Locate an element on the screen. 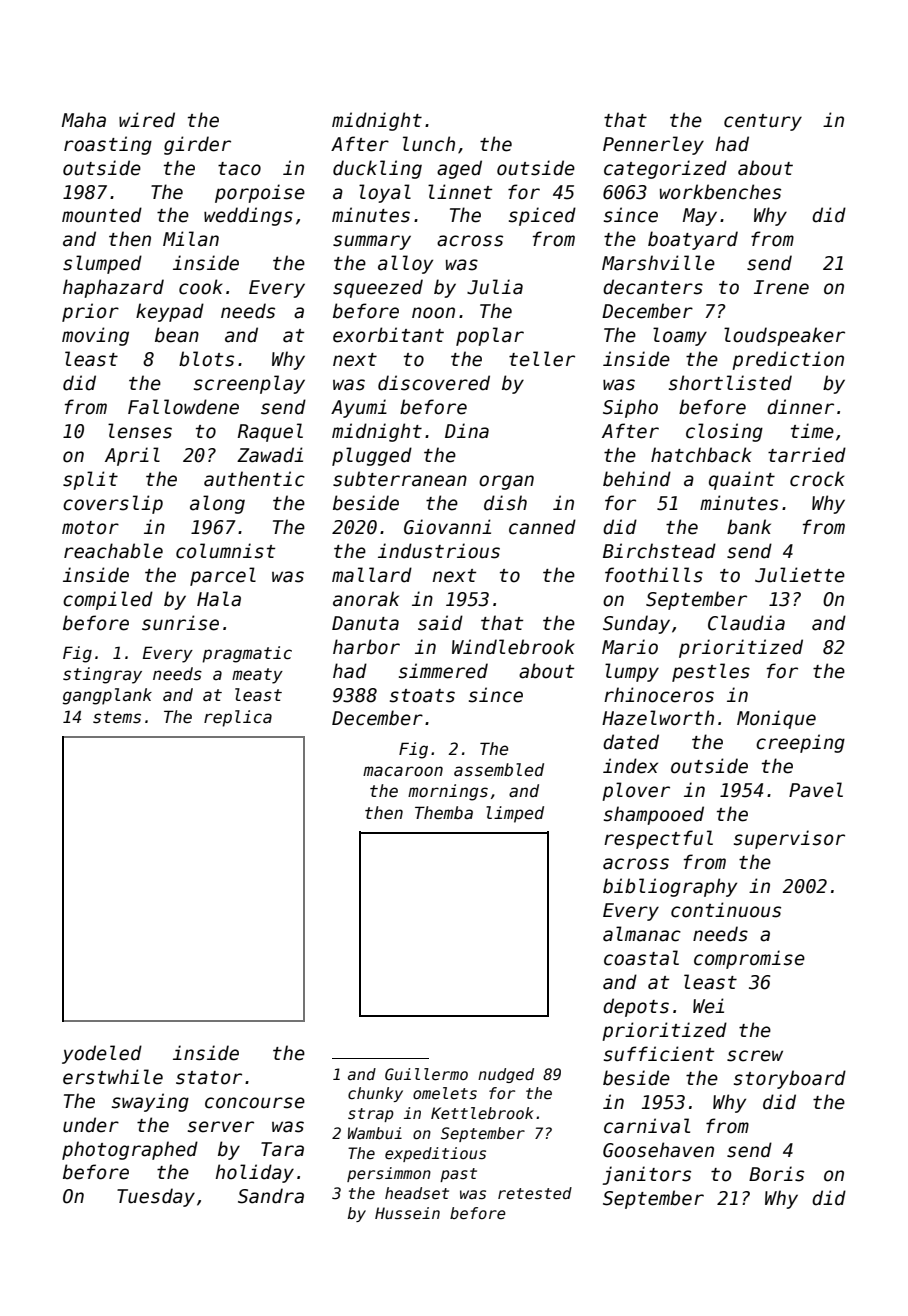  summary is located at coordinates (372, 242).
